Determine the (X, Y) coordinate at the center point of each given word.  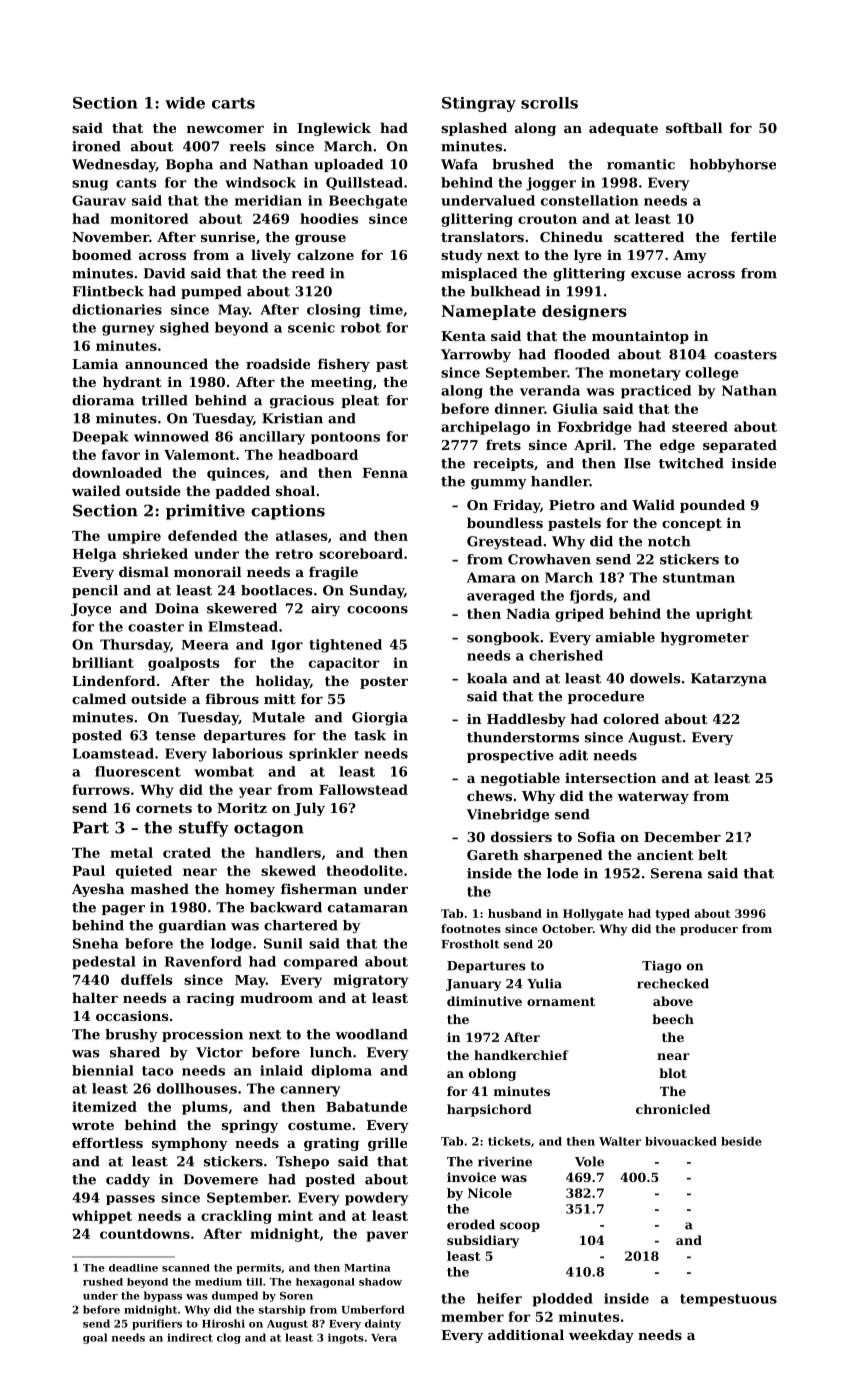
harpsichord (489, 1110)
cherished (566, 655)
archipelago (485, 428)
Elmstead (243, 626)
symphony (190, 1144)
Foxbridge (594, 428)
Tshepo (302, 1162)
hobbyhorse (733, 165)
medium (218, 1282)
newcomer (225, 129)
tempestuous (728, 1300)
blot (673, 1073)
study (462, 256)
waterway (653, 798)
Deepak (101, 438)
